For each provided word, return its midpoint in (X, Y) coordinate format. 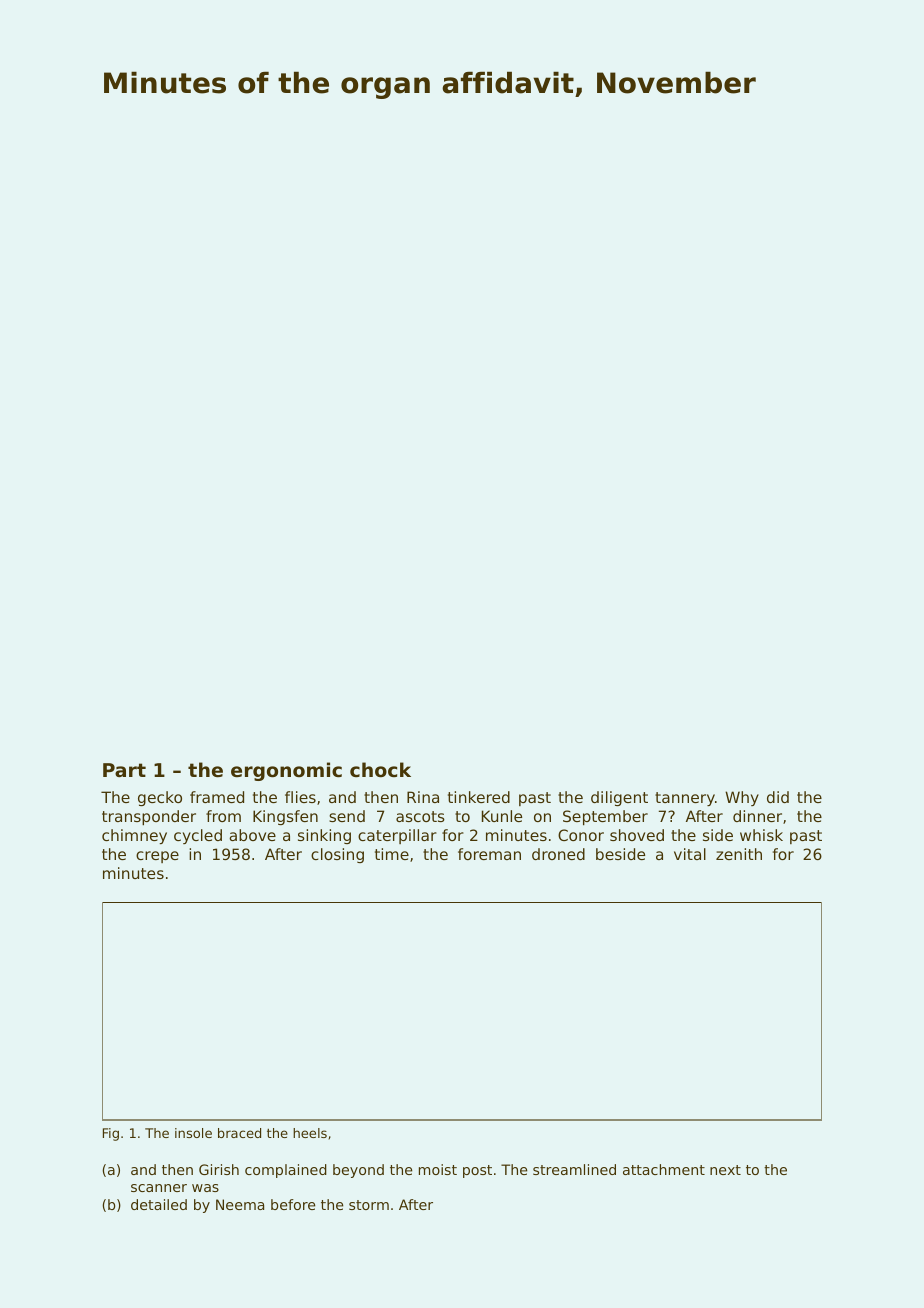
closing (337, 855)
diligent (619, 798)
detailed (159, 1204)
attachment (664, 1169)
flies (300, 797)
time (392, 854)
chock (380, 769)
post (477, 1171)
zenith (739, 854)
